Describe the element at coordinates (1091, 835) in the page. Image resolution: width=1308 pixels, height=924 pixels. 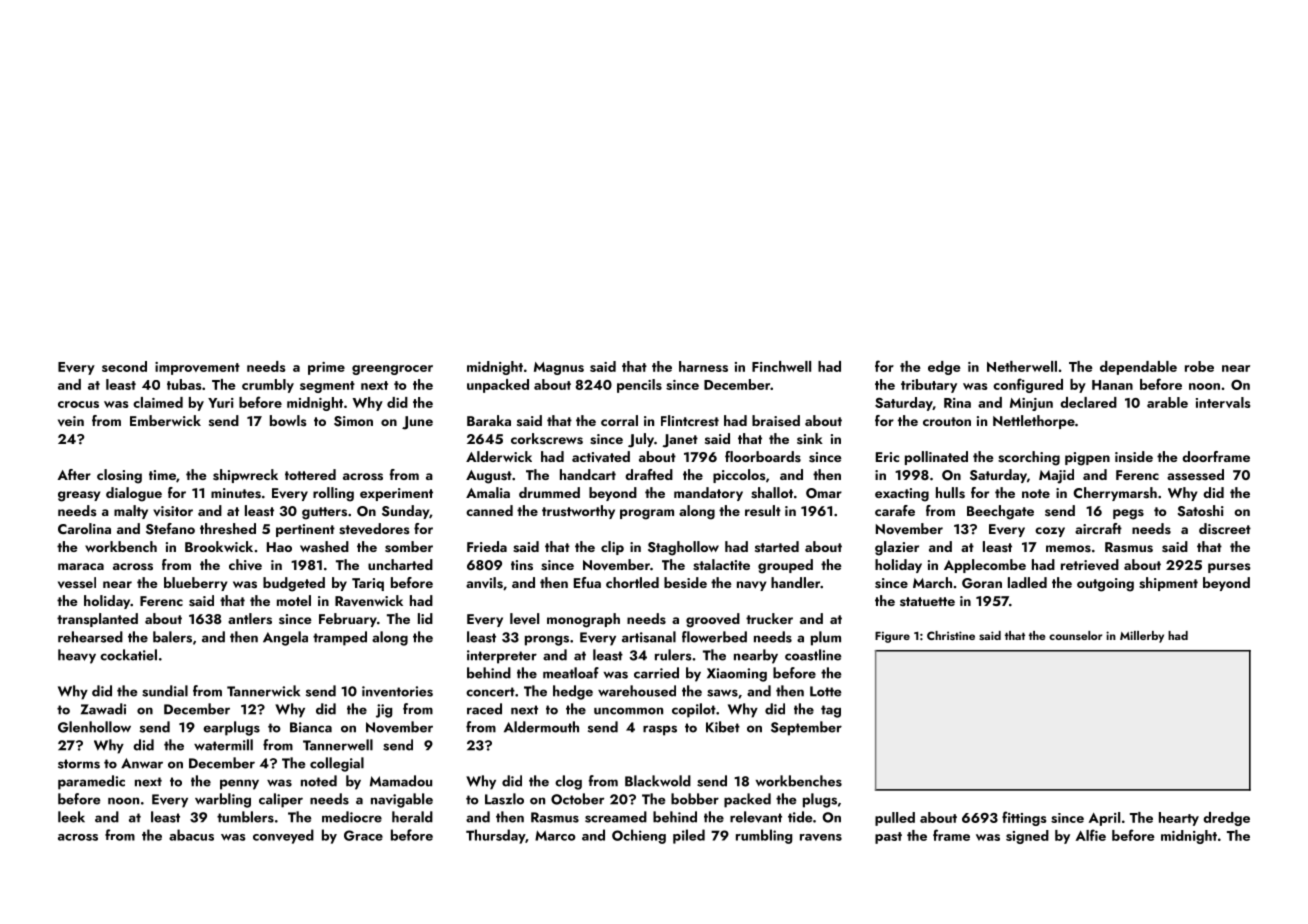
I see `Alfie` at that location.
